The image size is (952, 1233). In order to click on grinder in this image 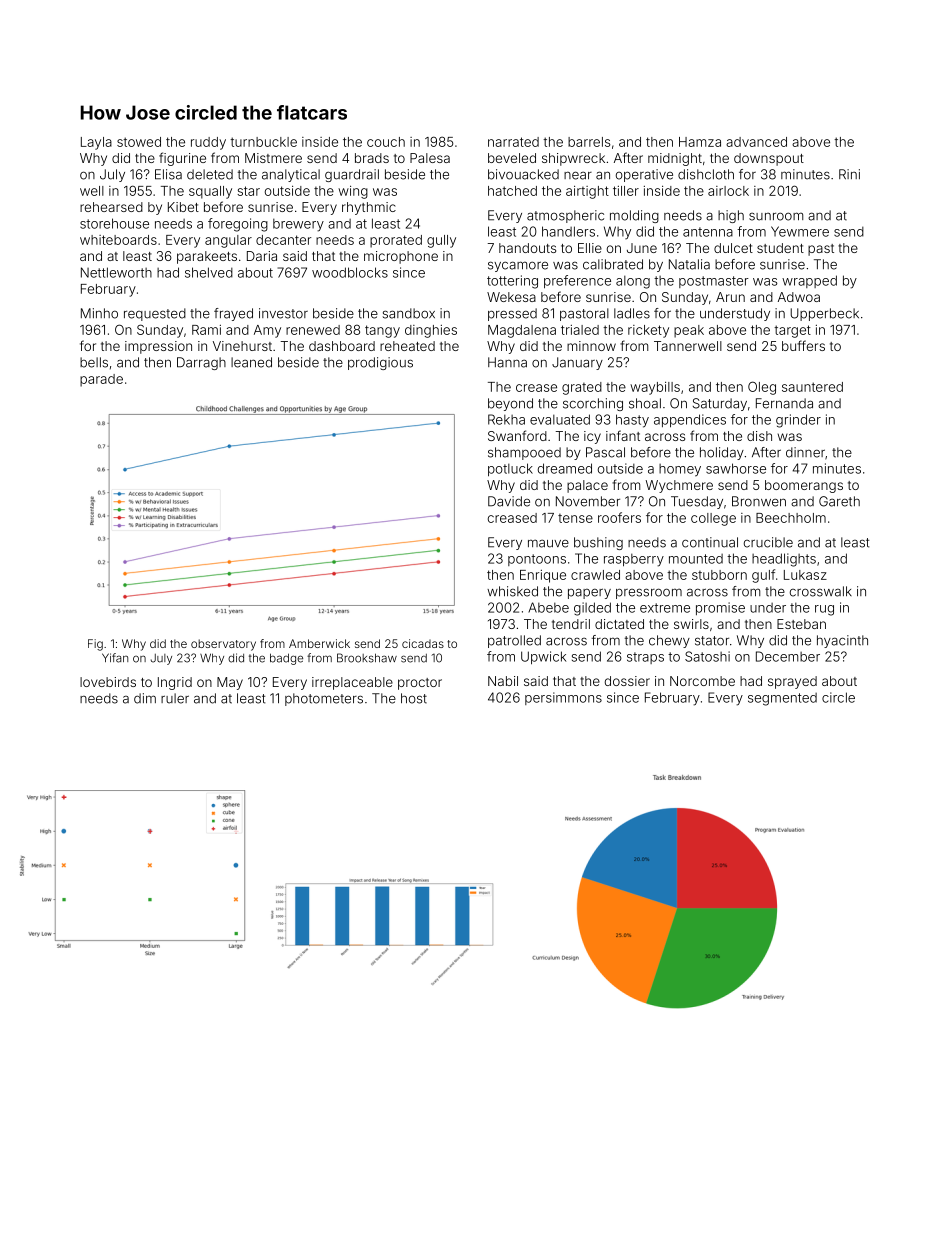, I will do `click(798, 421)`.
